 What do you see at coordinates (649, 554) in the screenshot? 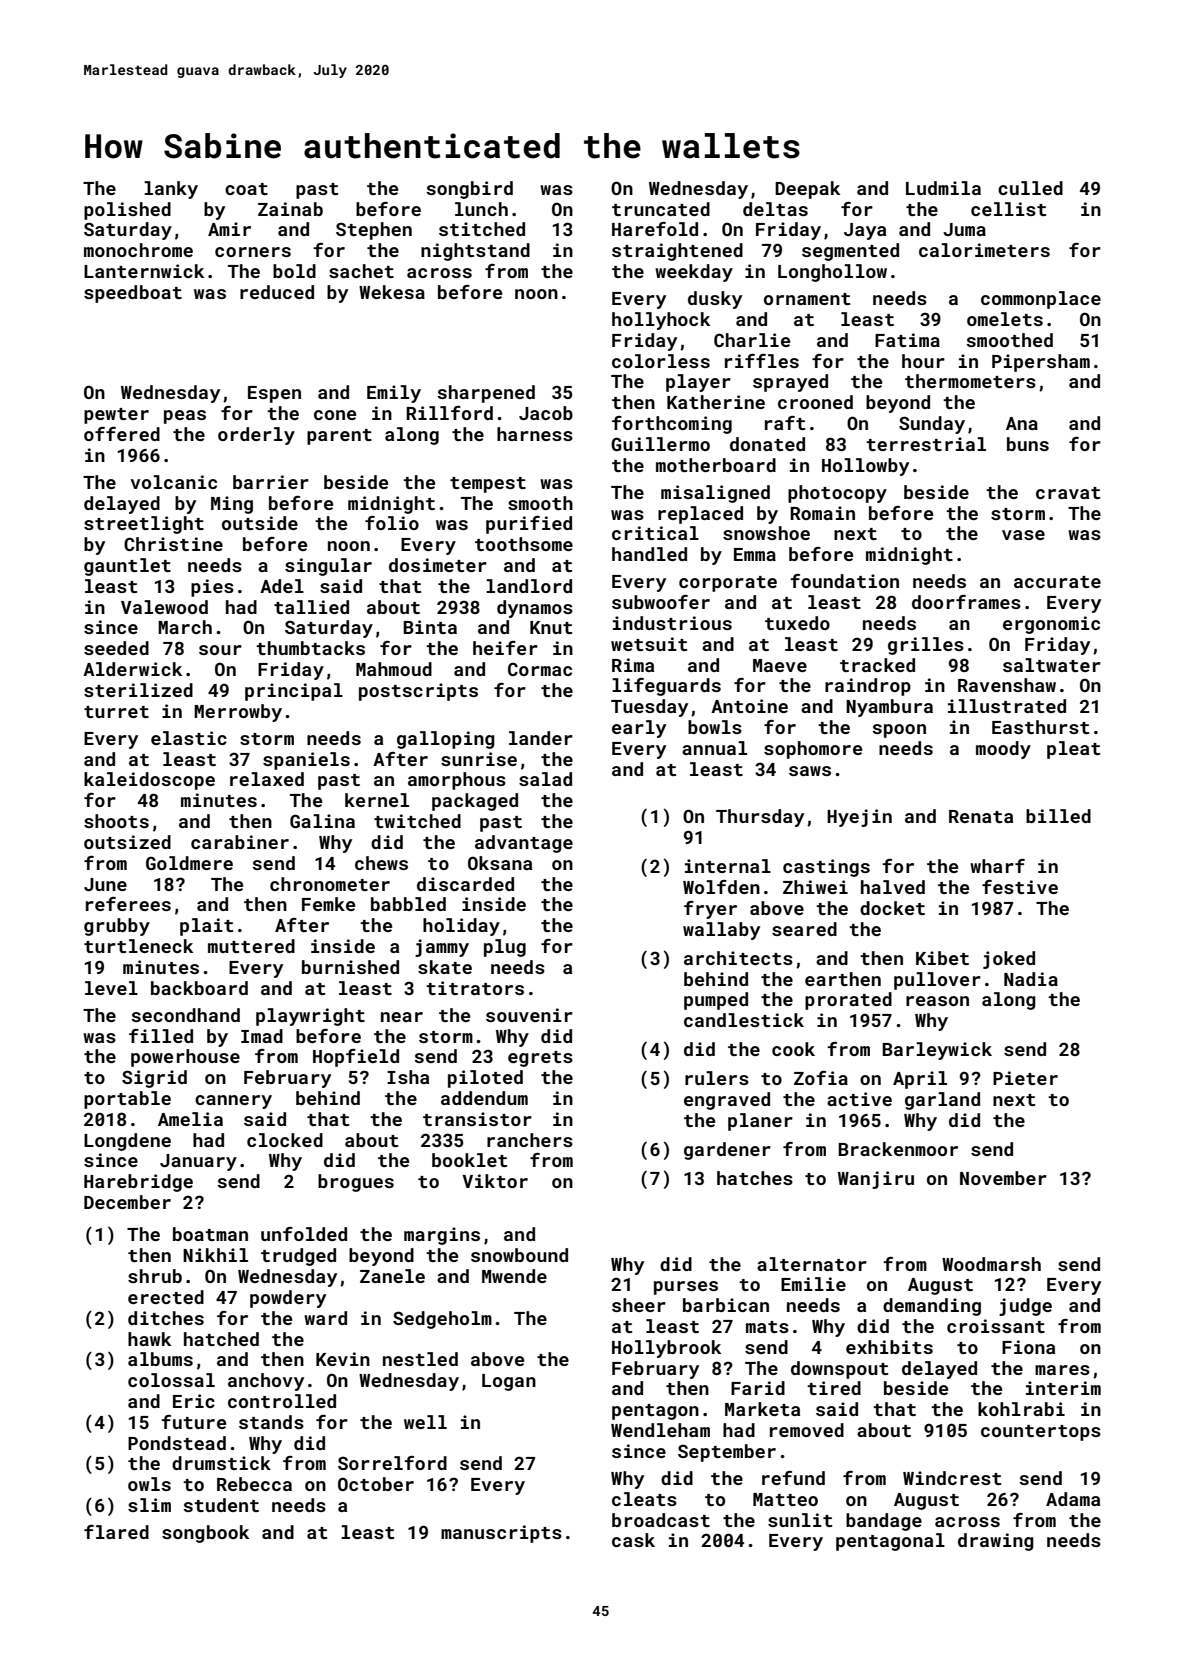
I see `handled` at bounding box center [649, 554].
